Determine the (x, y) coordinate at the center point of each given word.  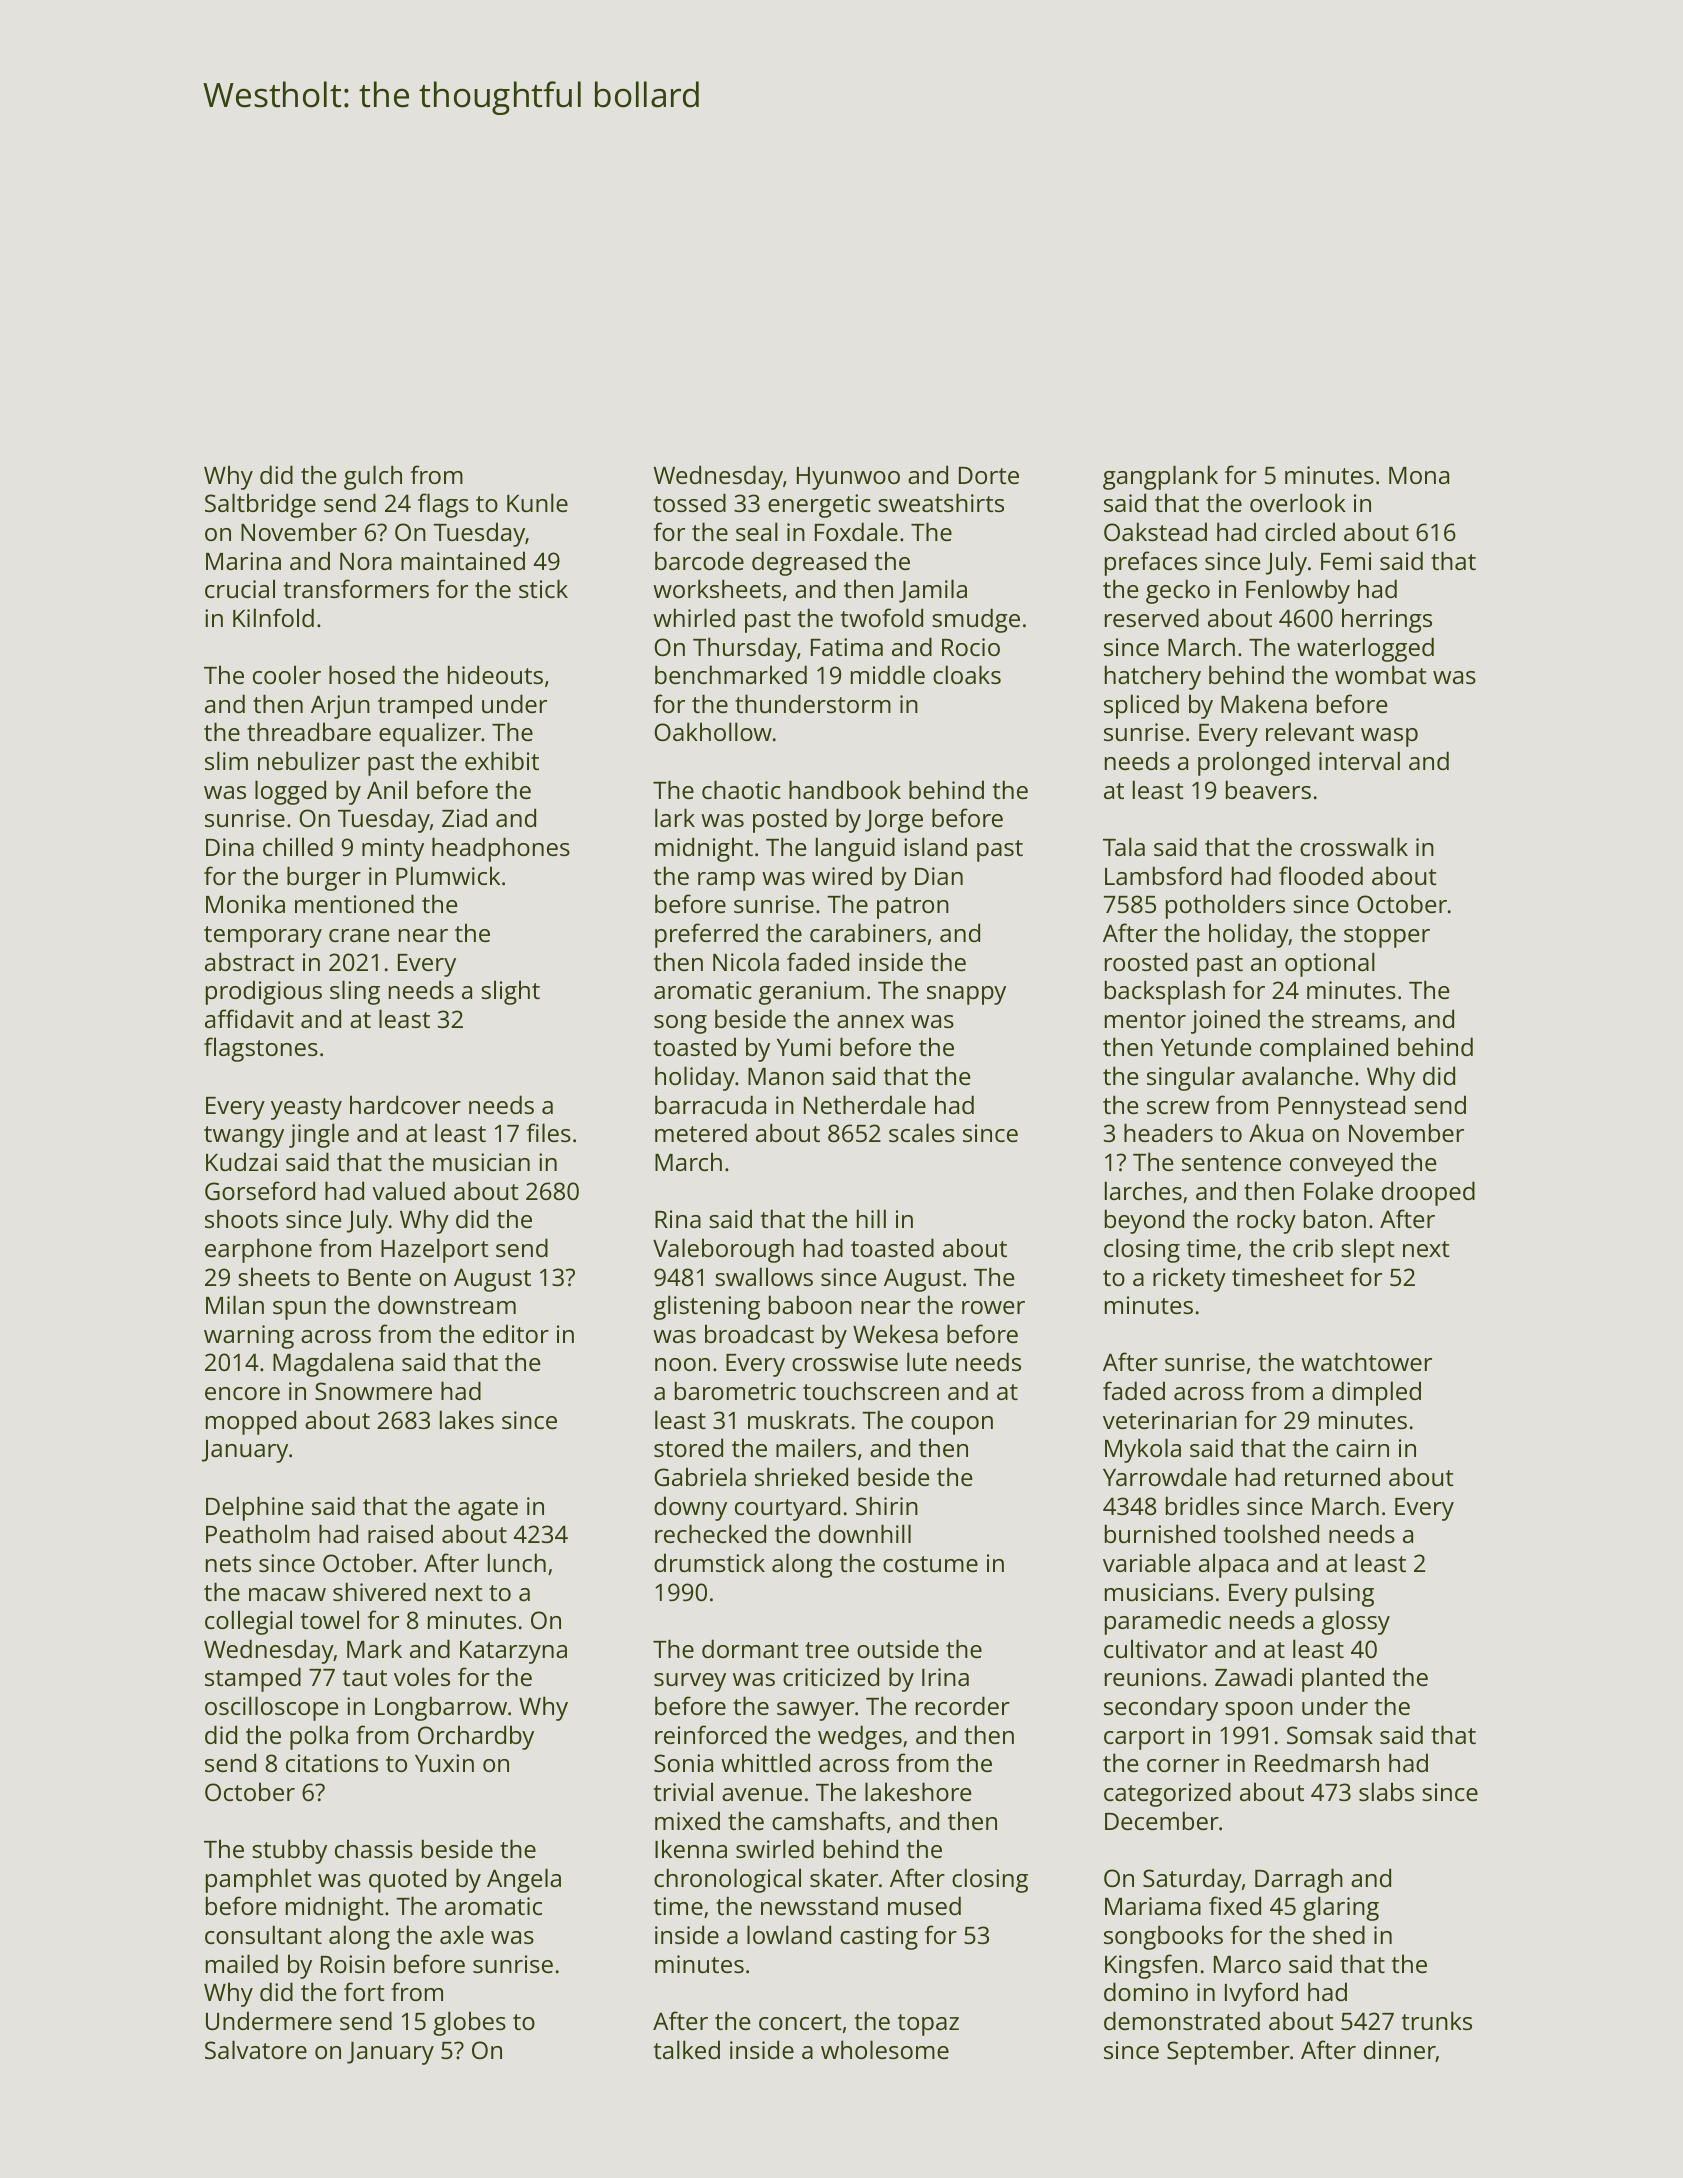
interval (1359, 760)
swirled (775, 1848)
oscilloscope (271, 1708)
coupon (952, 1425)
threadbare (309, 731)
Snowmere (373, 1391)
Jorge (894, 821)
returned (1332, 1476)
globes (469, 2023)
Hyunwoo (848, 478)
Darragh (1299, 1880)
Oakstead (1155, 531)
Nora (366, 561)
